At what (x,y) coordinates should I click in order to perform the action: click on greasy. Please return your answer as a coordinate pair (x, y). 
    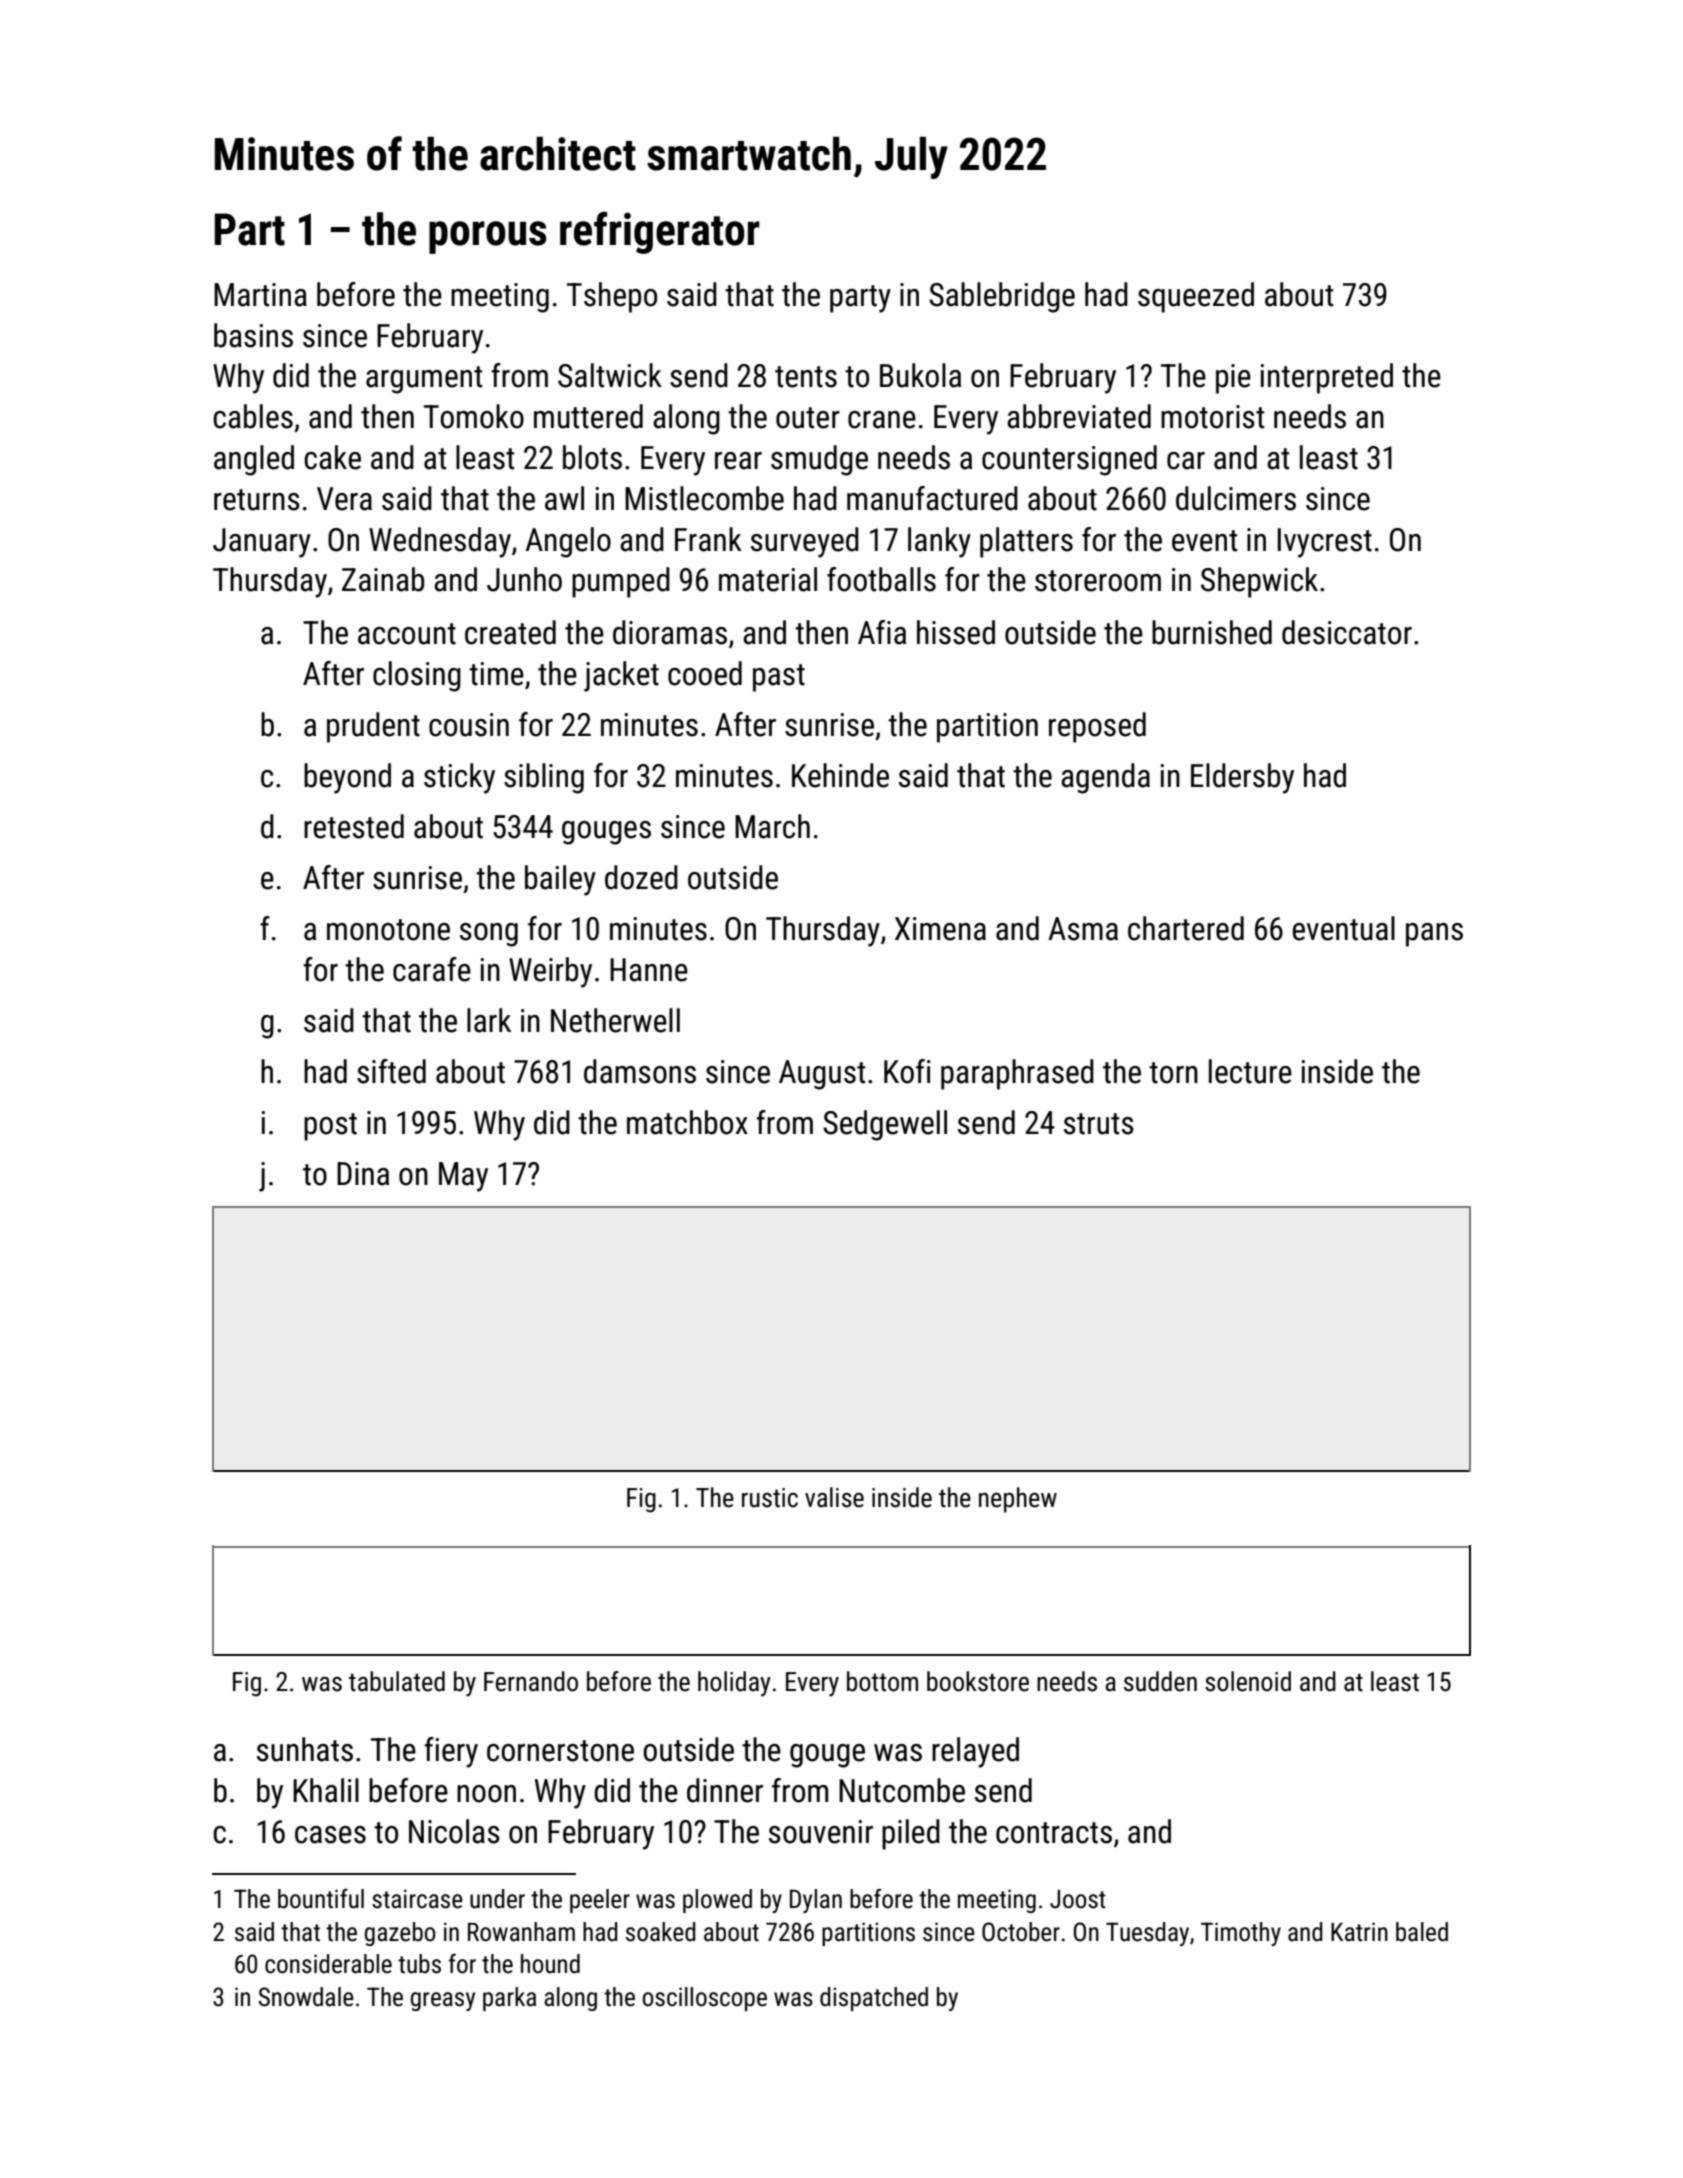
    Looking at the image, I should click on (443, 2001).
